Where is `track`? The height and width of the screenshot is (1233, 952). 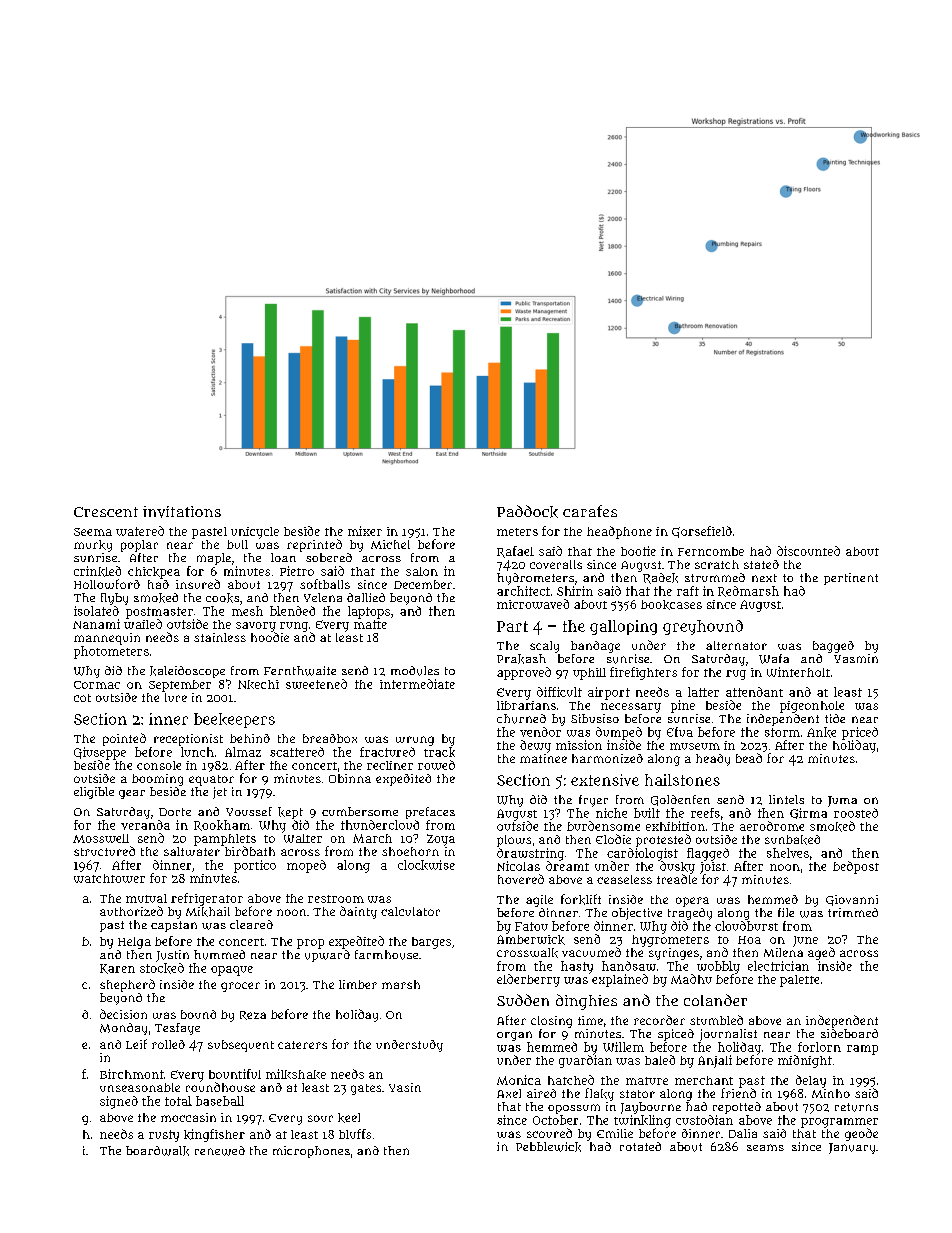
track is located at coordinates (439, 752).
